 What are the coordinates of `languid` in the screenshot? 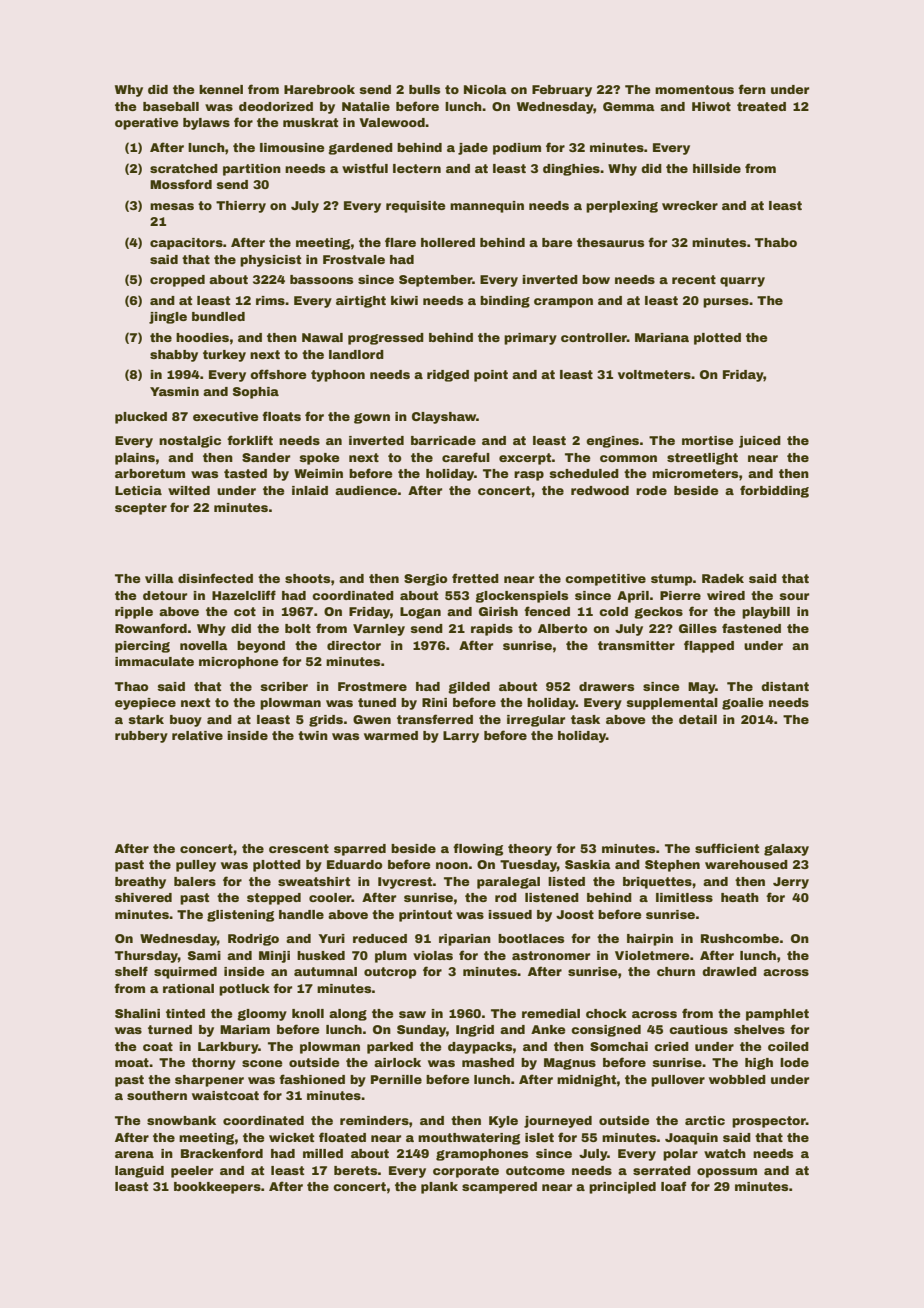 It's located at (139, 1172).
